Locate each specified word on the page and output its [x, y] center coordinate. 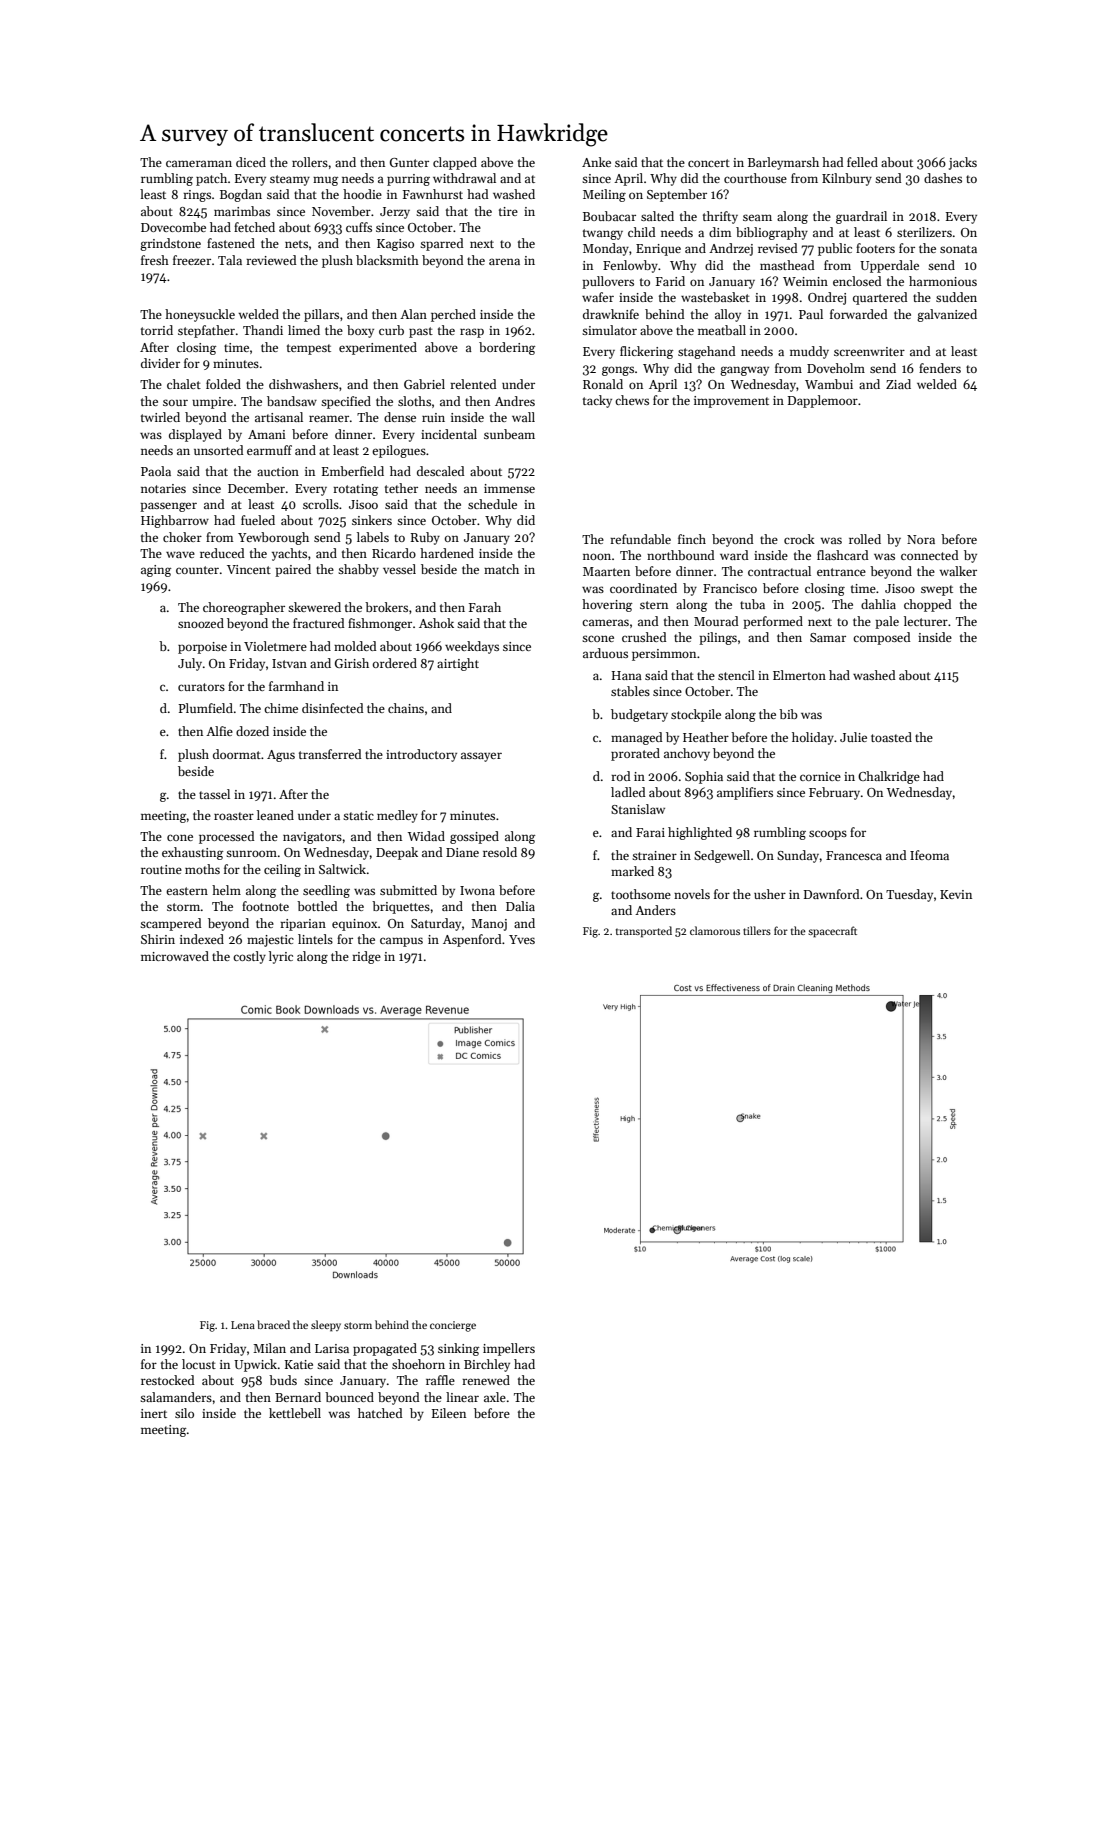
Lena [243, 1325]
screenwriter [869, 351]
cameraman [199, 163]
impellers [509, 1349]
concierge [453, 1326]
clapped [455, 163]
